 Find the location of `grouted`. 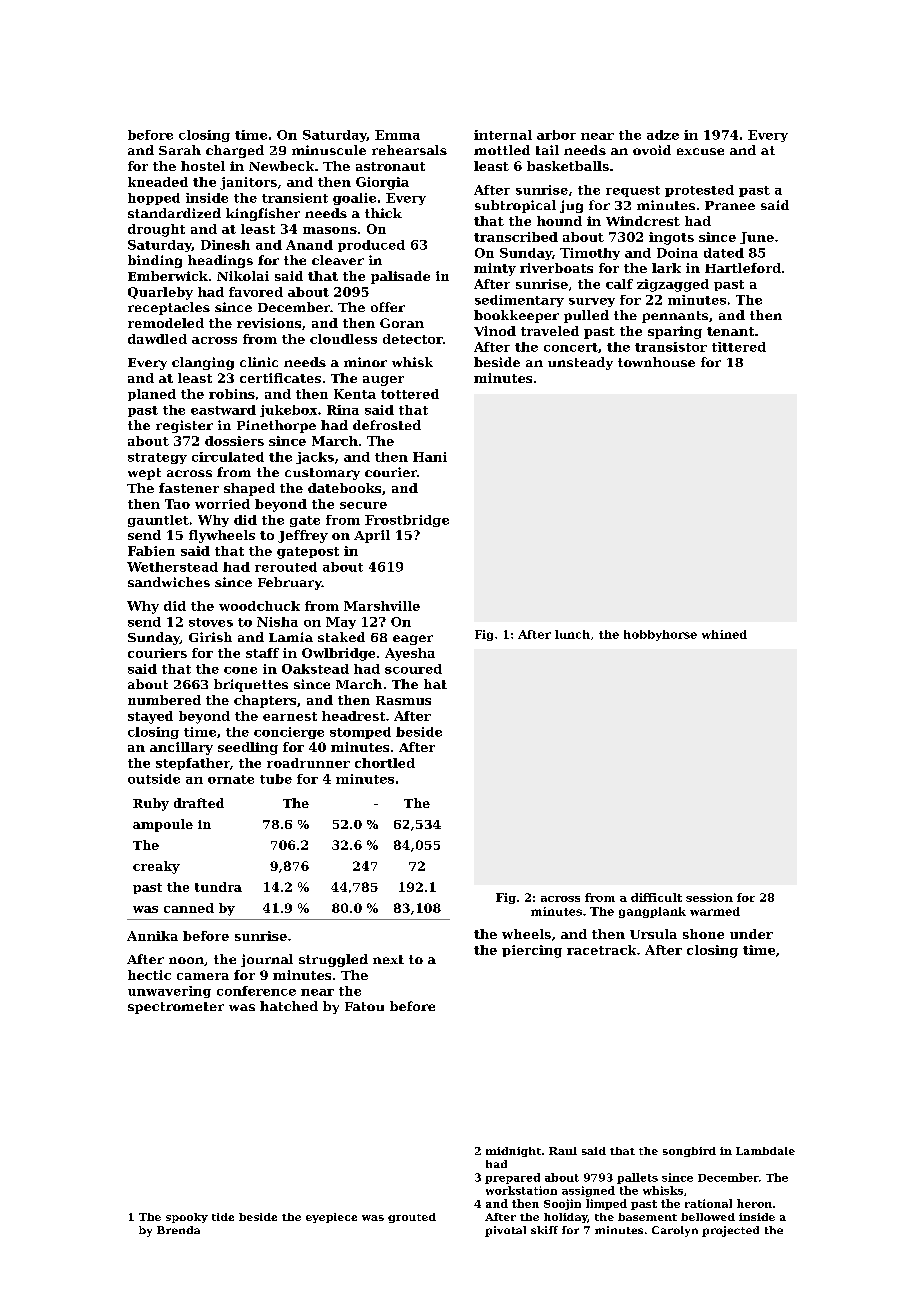

grouted is located at coordinates (412, 1218).
